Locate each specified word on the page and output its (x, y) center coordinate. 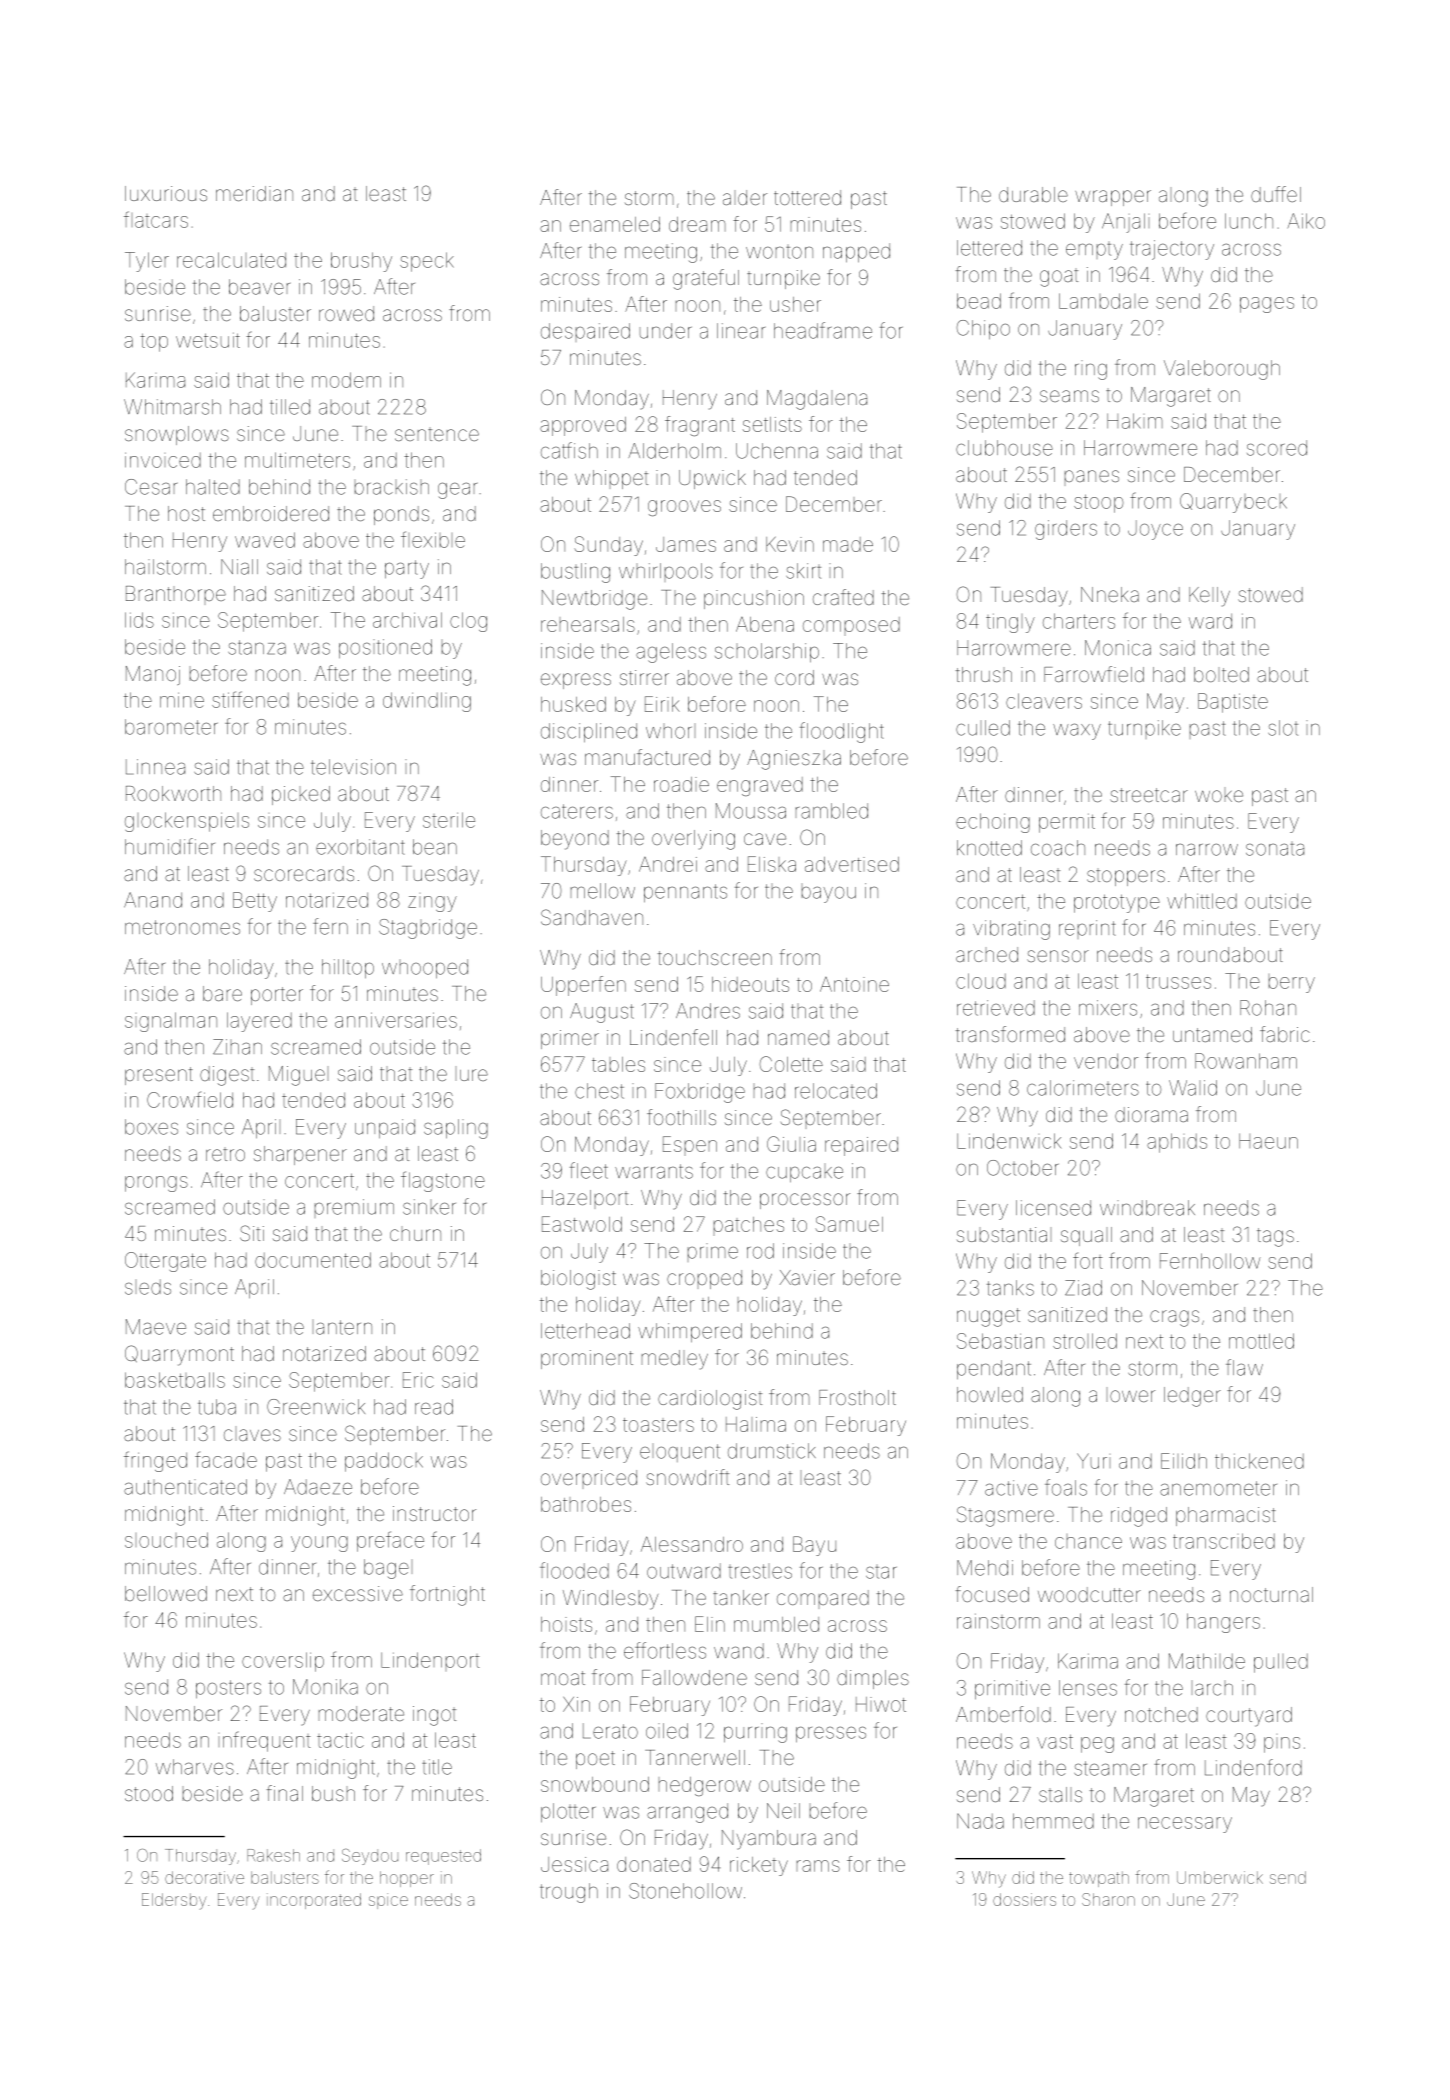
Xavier (807, 1277)
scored (1277, 448)
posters (228, 1689)
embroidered (271, 513)
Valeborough (1222, 370)
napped (856, 252)
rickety (759, 1866)
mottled (1261, 1341)
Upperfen (583, 986)
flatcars (156, 219)
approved (583, 426)
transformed (1010, 1034)
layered (259, 1022)
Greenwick (316, 1407)
